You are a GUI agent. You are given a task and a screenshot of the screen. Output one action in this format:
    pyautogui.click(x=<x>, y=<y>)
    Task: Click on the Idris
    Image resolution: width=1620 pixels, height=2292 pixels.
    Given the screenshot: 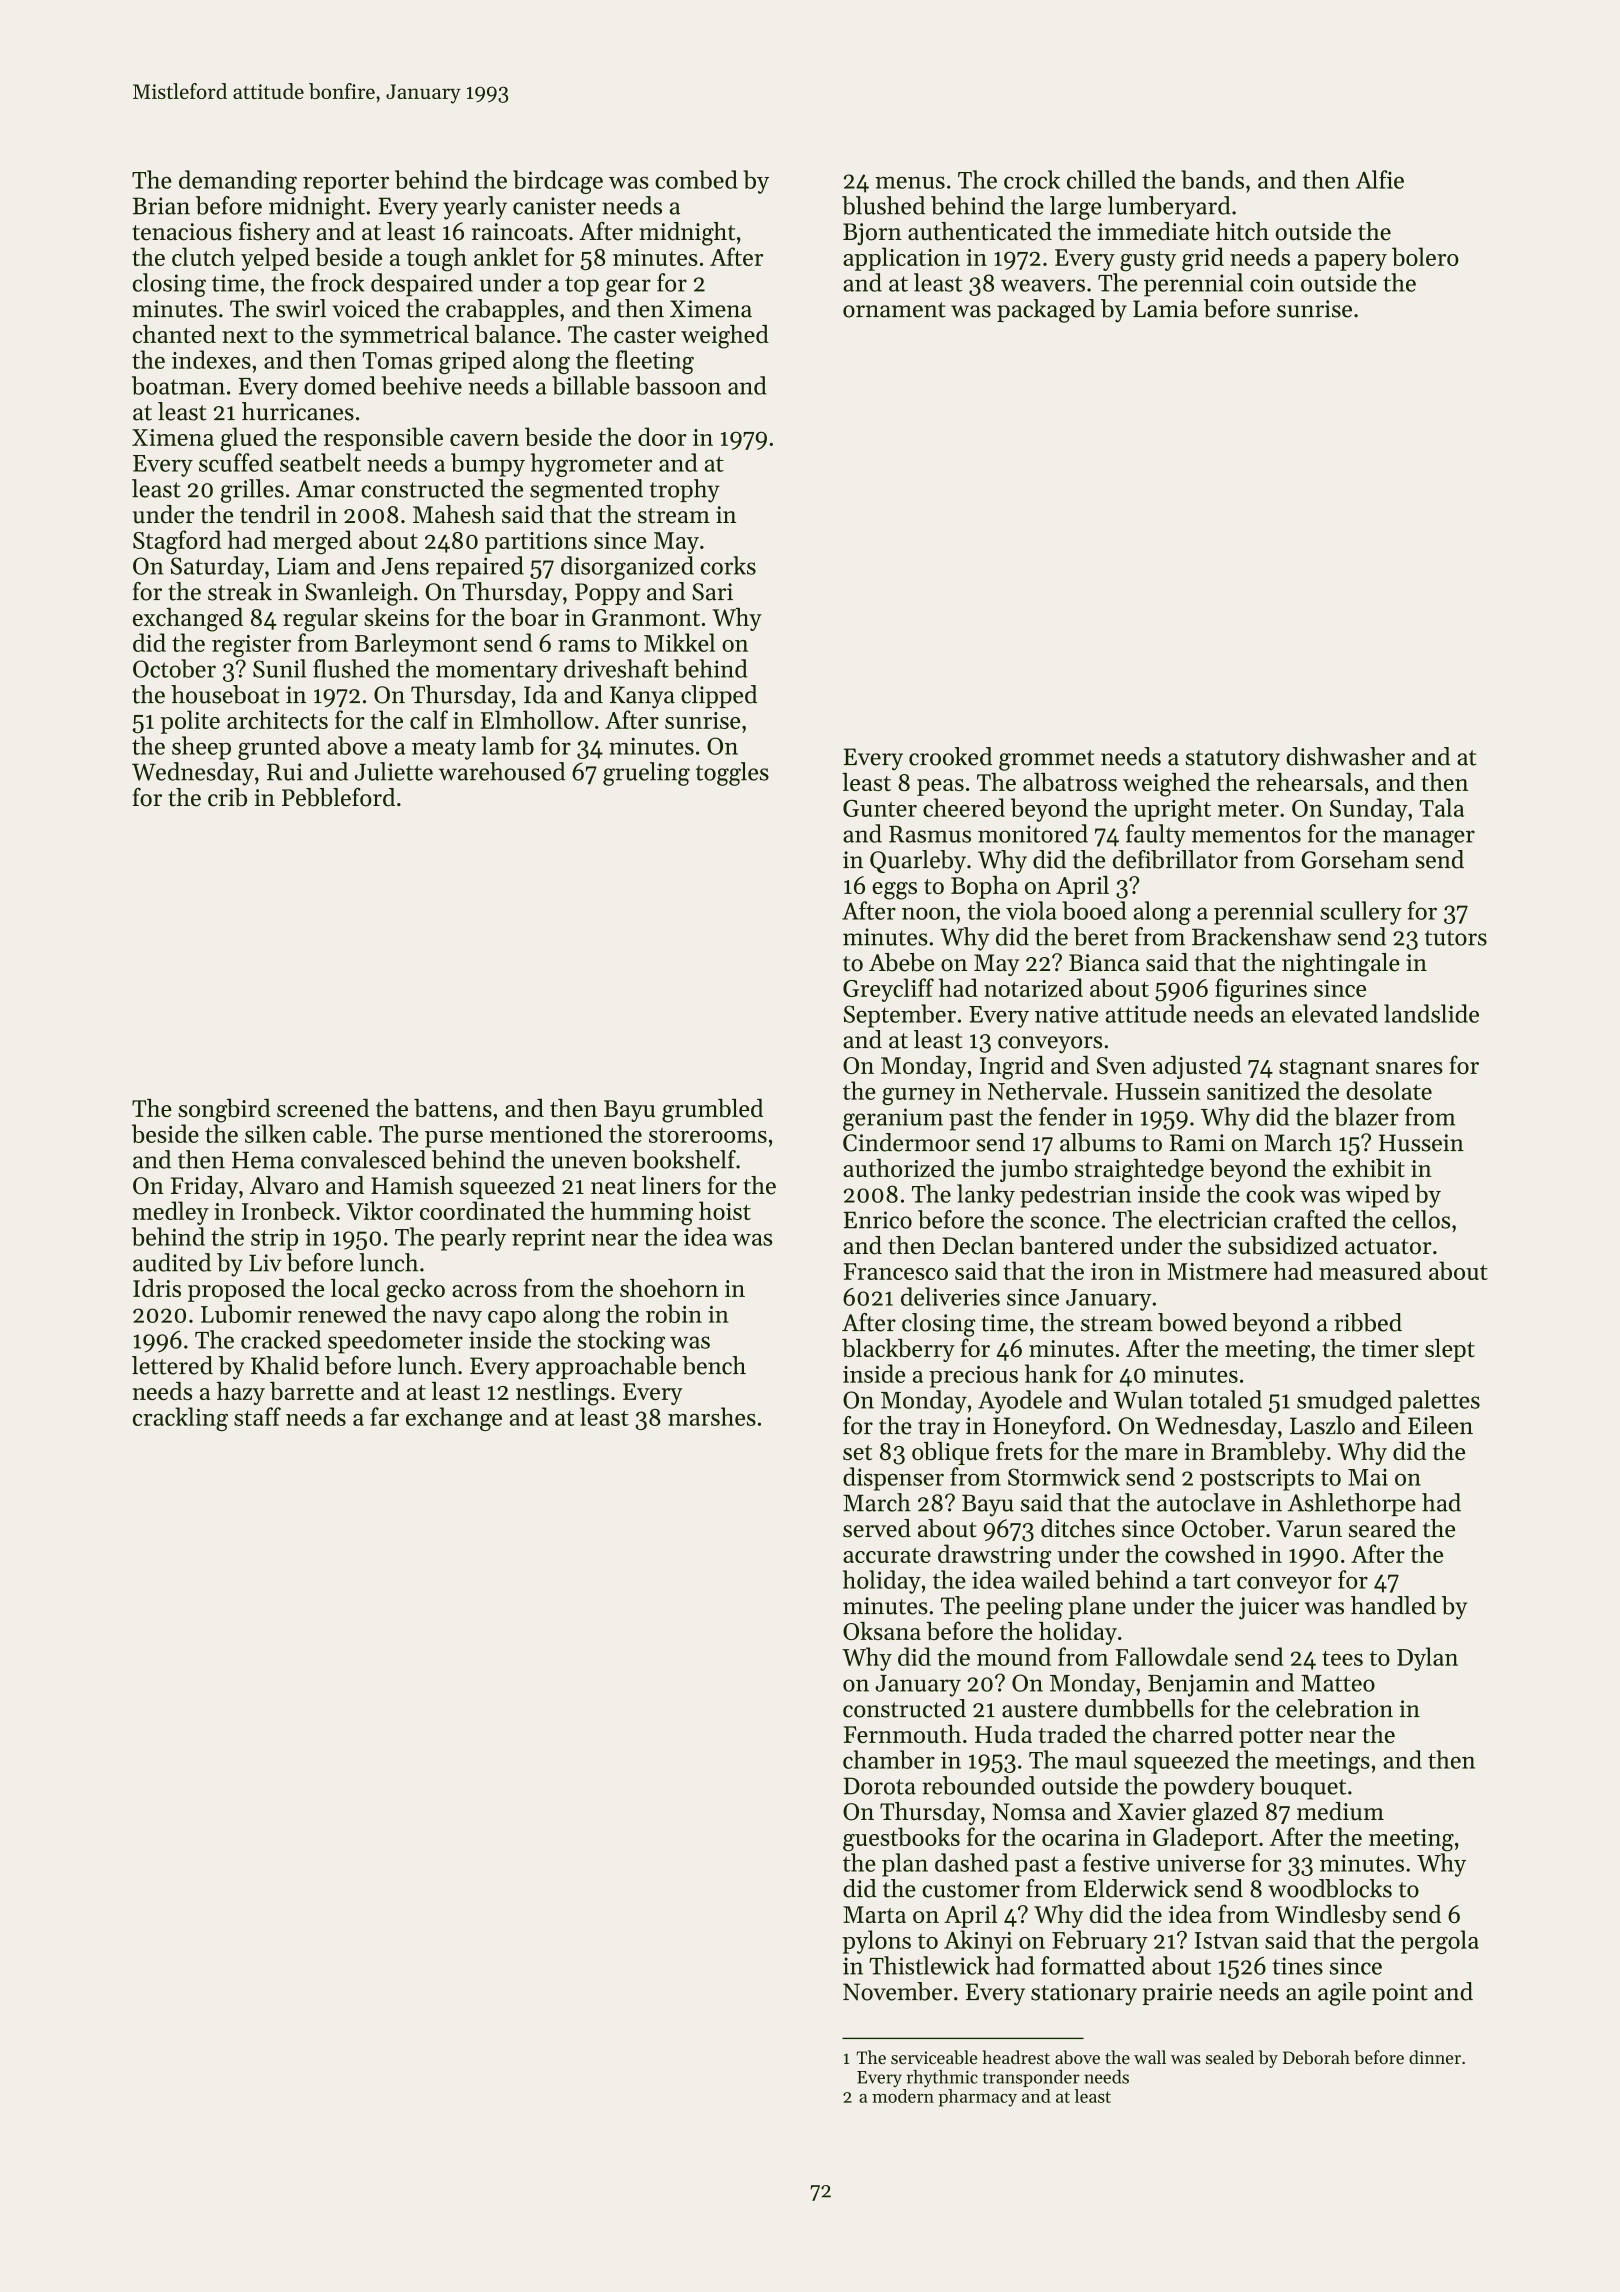 What is the action you would take?
    pyautogui.click(x=157, y=1288)
